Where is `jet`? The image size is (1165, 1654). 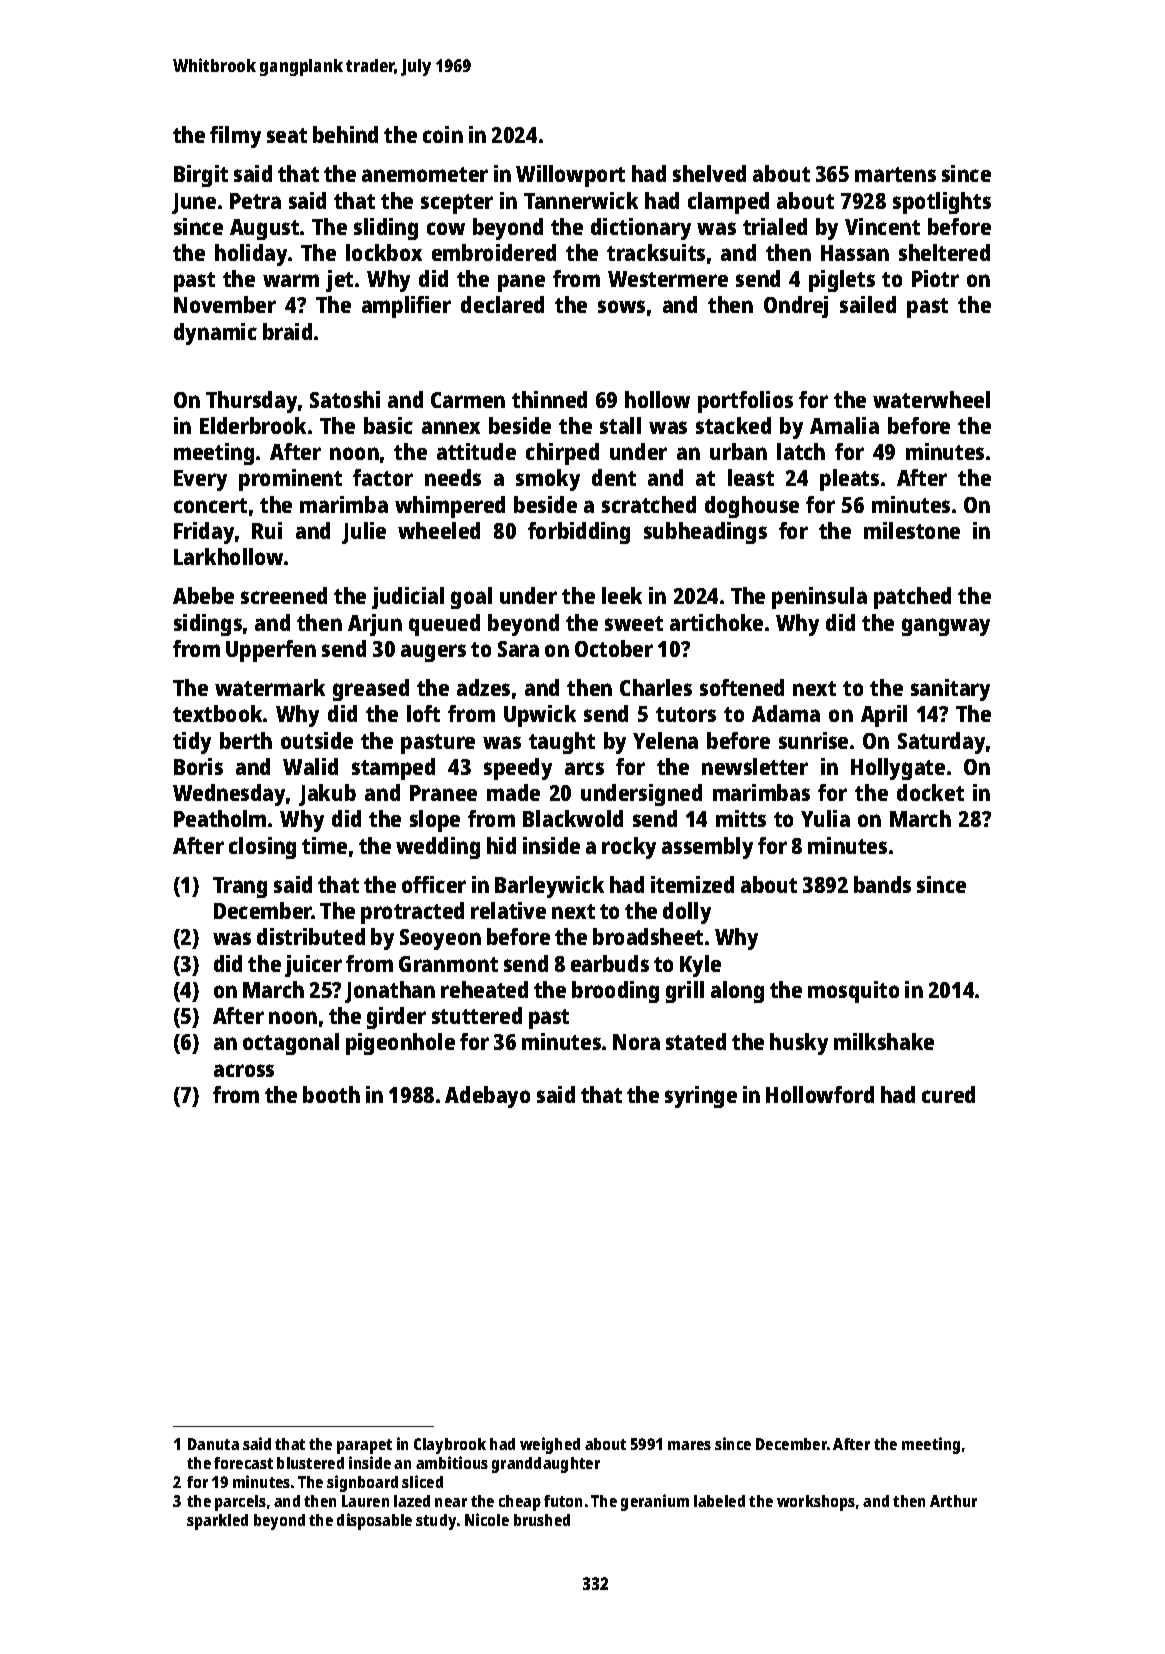
jet is located at coordinates (339, 281).
